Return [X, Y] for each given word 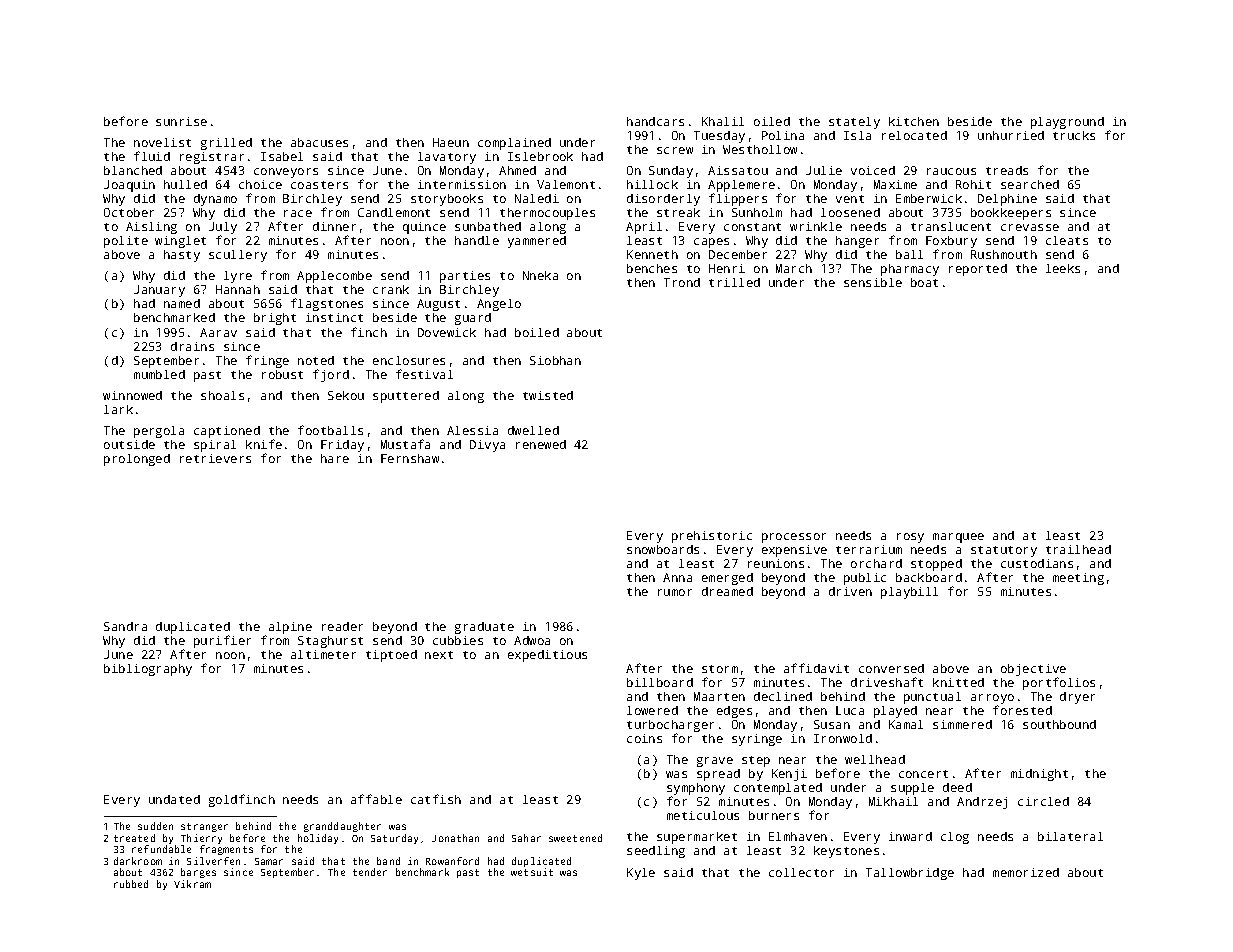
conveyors [286, 173]
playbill [909, 593]
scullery [238, 256]
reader [342, 626]
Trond [682, 282]
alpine [290, 628]
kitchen [914, 121]
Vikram [192, 884]
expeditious [547, 656]
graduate [484, 628]
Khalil [723, 121]
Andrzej [982, 803]
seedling [656, 852]
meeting [1078, 579]
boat [924, 282]
